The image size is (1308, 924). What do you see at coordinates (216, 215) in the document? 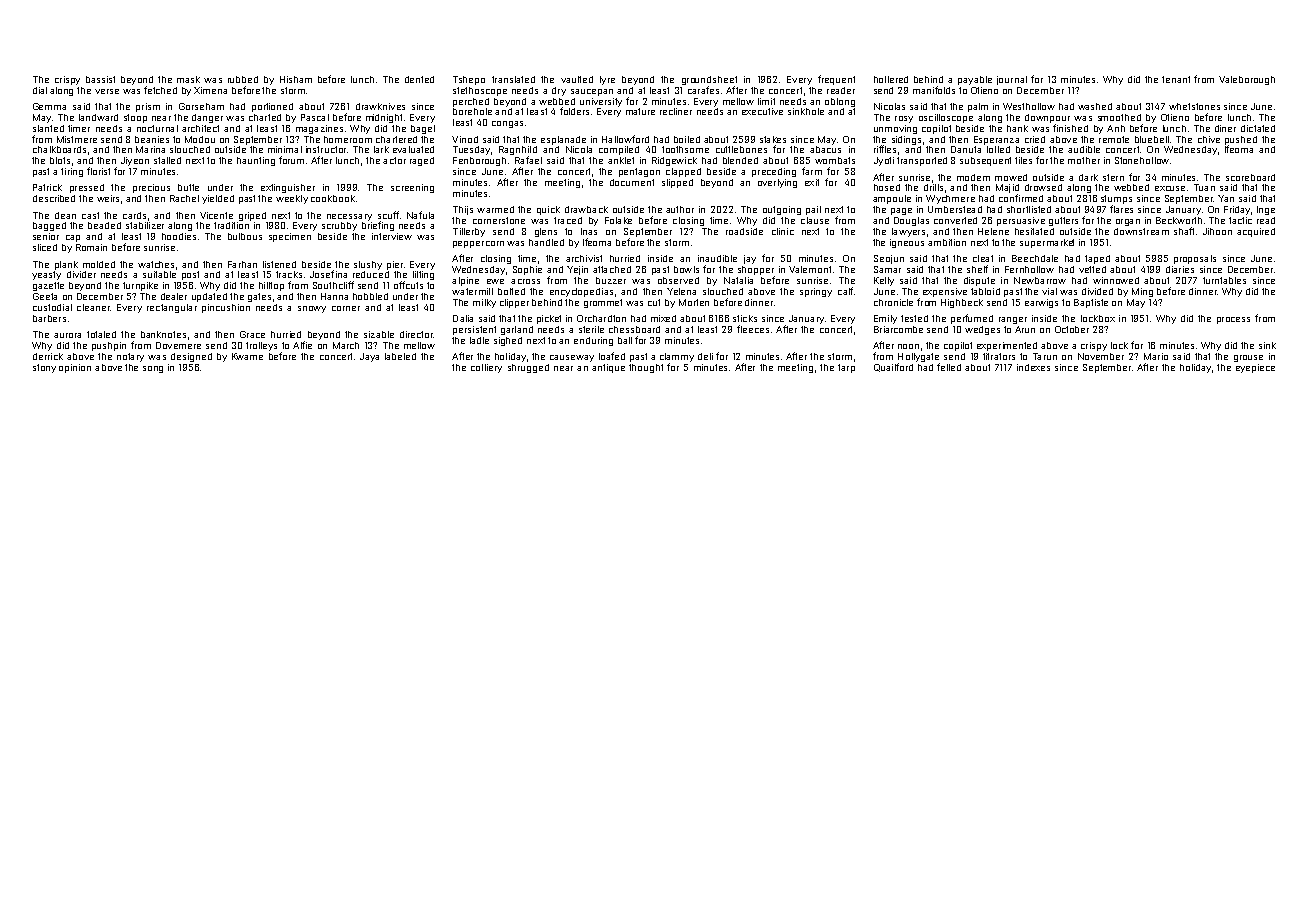
I see `Vicente` at bounding box center [216, 215].
